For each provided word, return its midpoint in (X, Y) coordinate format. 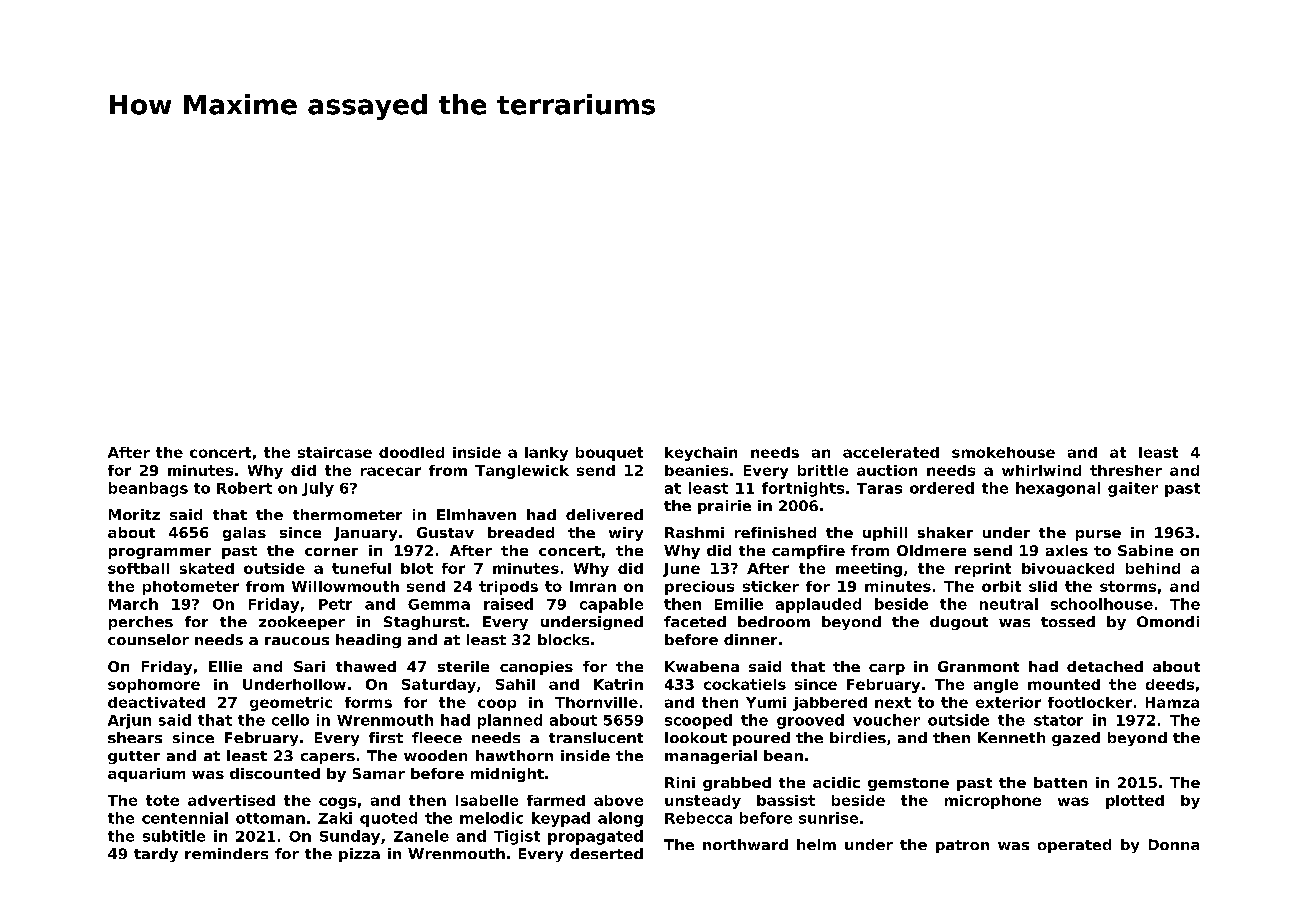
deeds (1170, 684)
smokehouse (1003, 452)
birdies (858, 737)
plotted (1135, 802)
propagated (595, 837)
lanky (546, 454)
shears (135, 737)
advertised (231, 800)
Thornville (596, 702)
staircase (335, 452)
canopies (536, 668)
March (133, 604)
